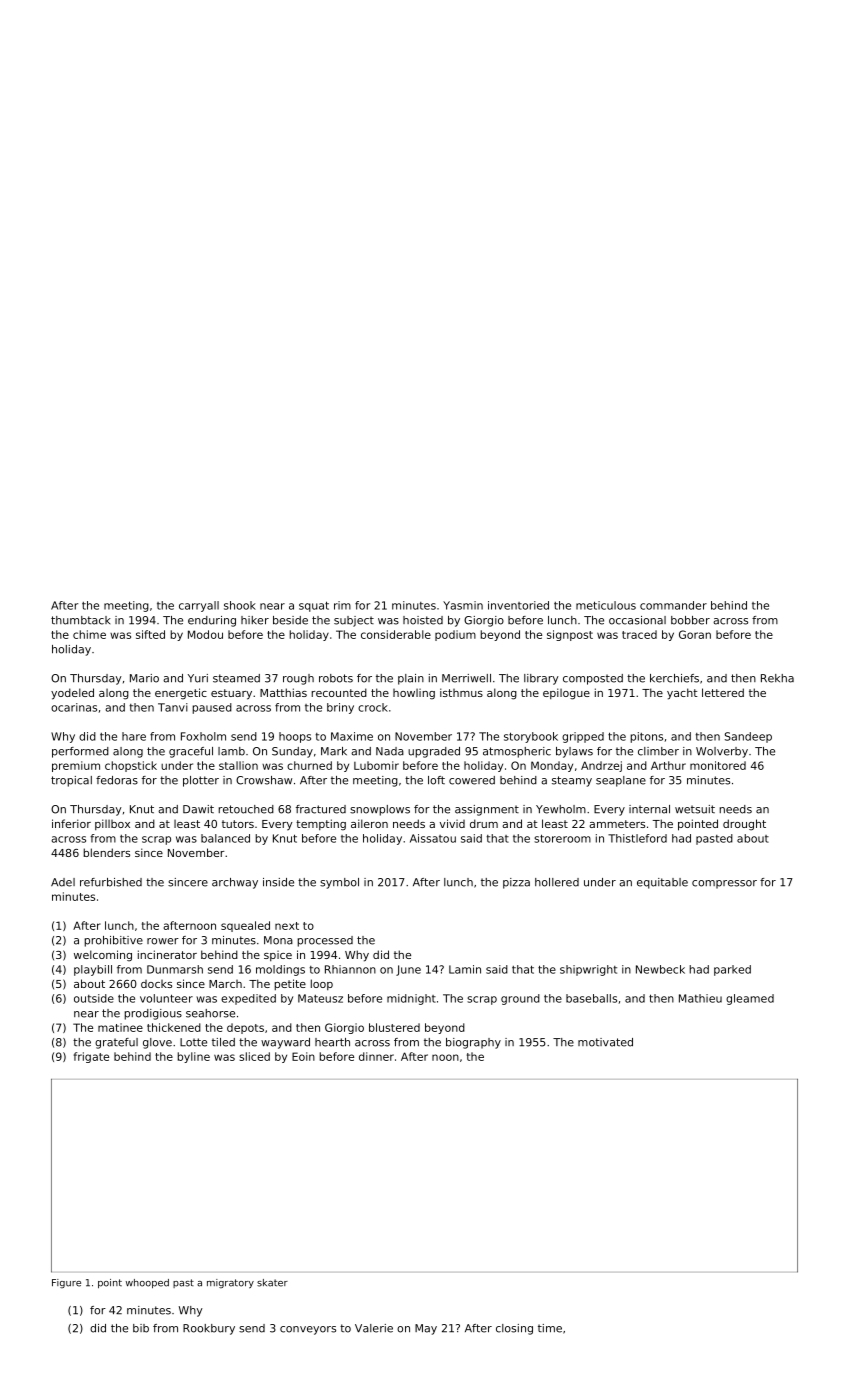 This document has width=849, height=1400. Describe the element at coordinates (106, 852) in the document. I see `blenders` at that location.
